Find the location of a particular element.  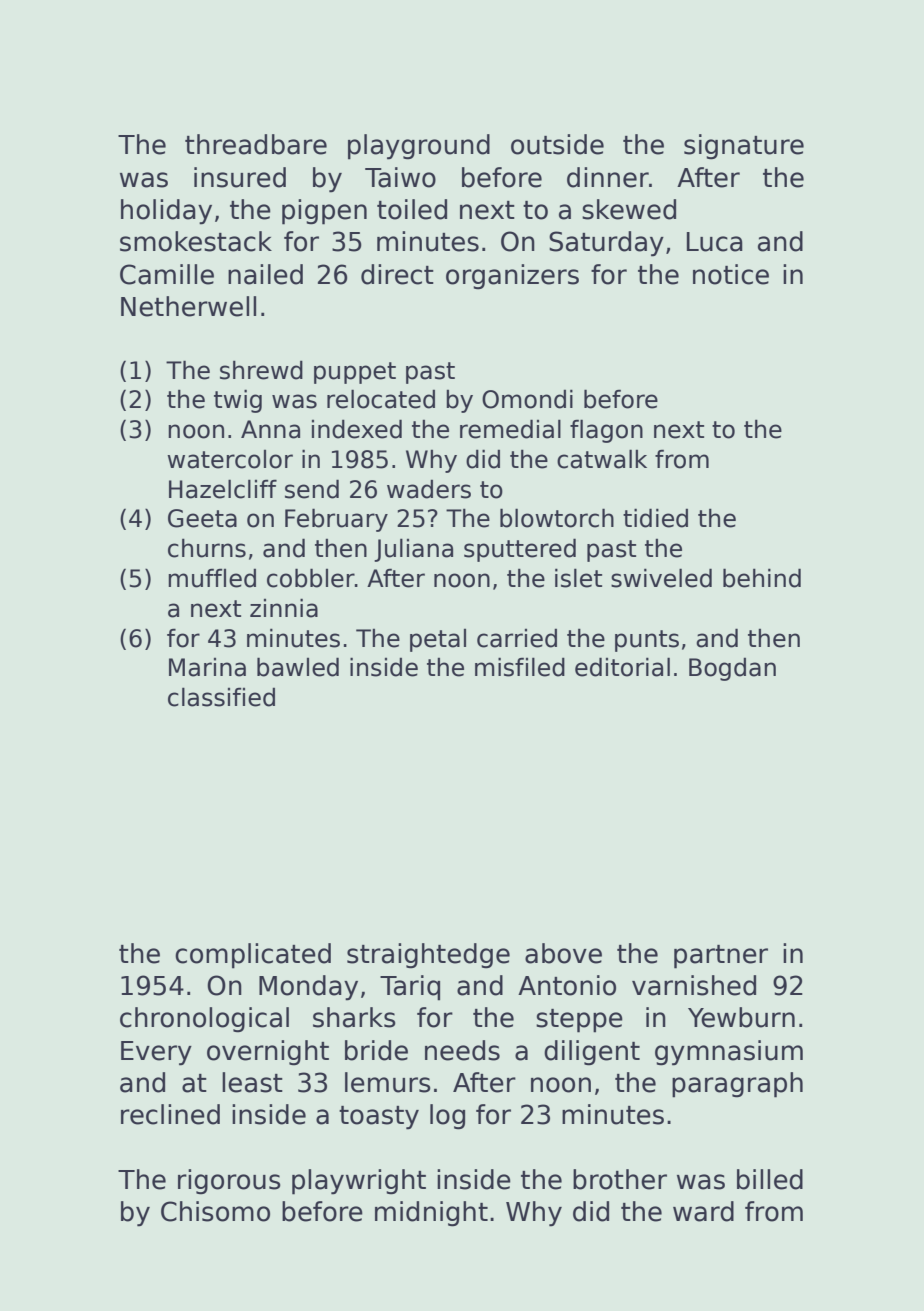

paragraph is located at coordinates (737, 1085).
